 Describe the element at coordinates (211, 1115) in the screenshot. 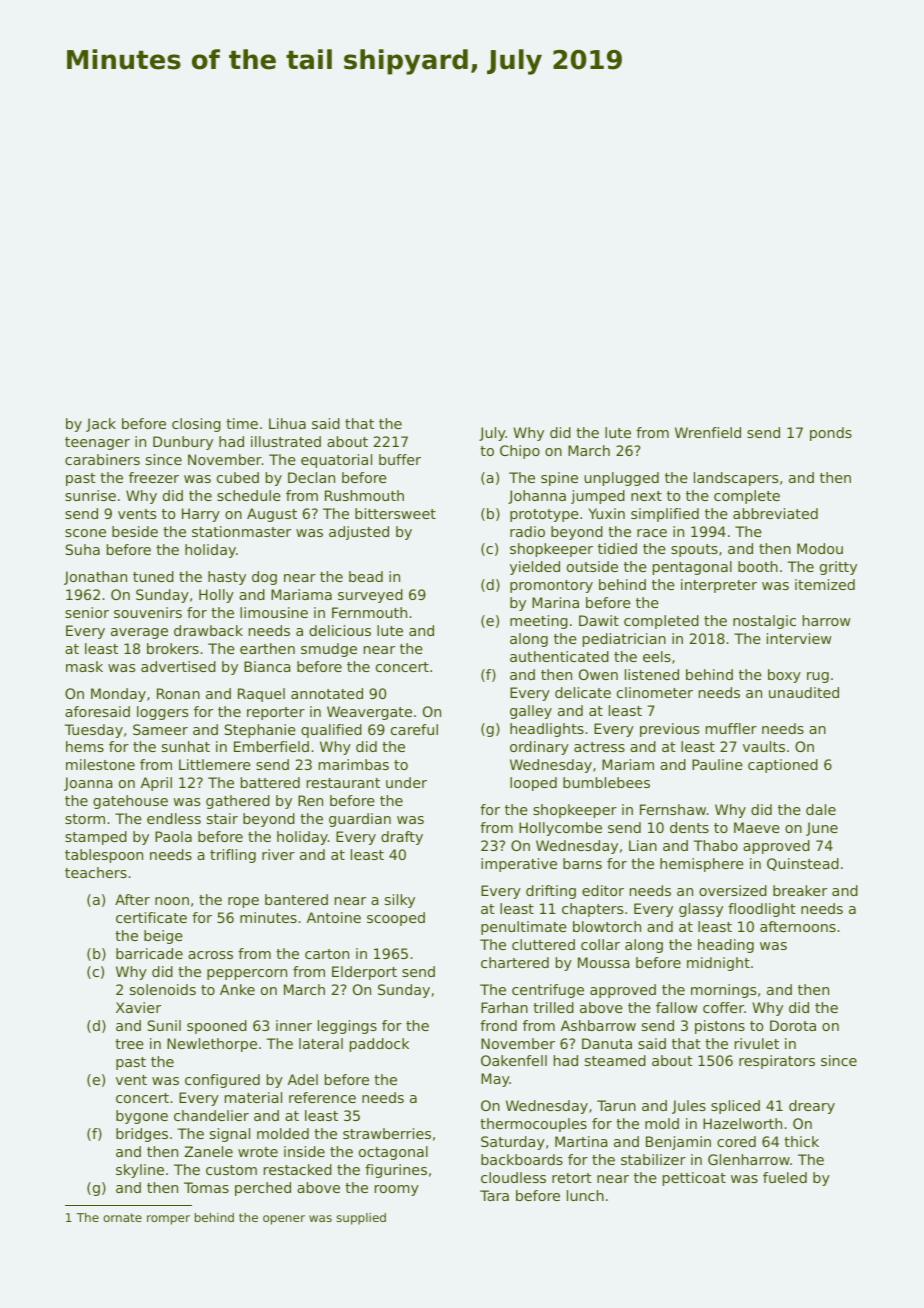

I see `chandelier` at that location.
